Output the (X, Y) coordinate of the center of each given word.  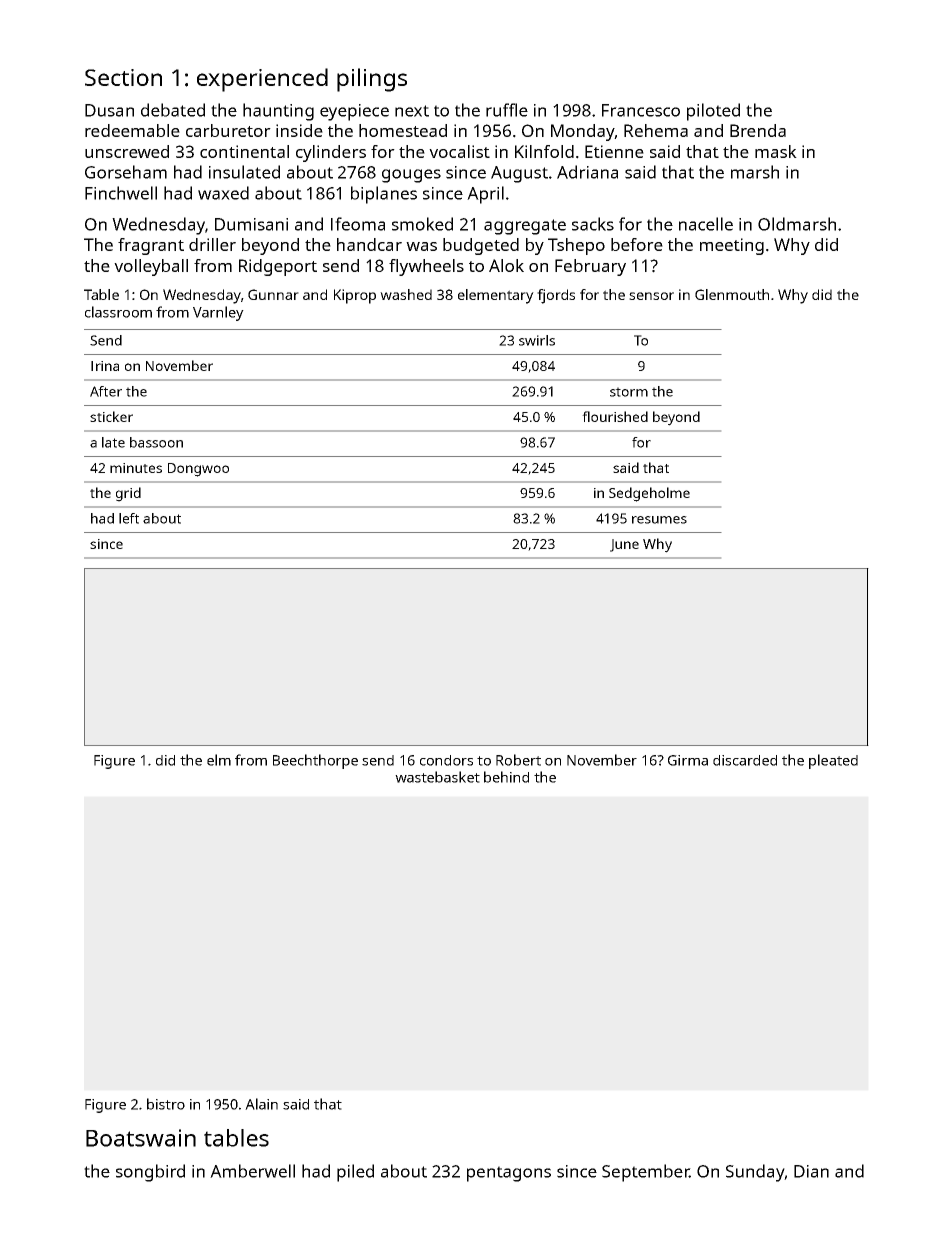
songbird (150, 1173)
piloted (713, 112)
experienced (262, 80)
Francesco (641, 110)
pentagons (509, 1174)
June (624, 545)
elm (219, 760)
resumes (659, 520)
